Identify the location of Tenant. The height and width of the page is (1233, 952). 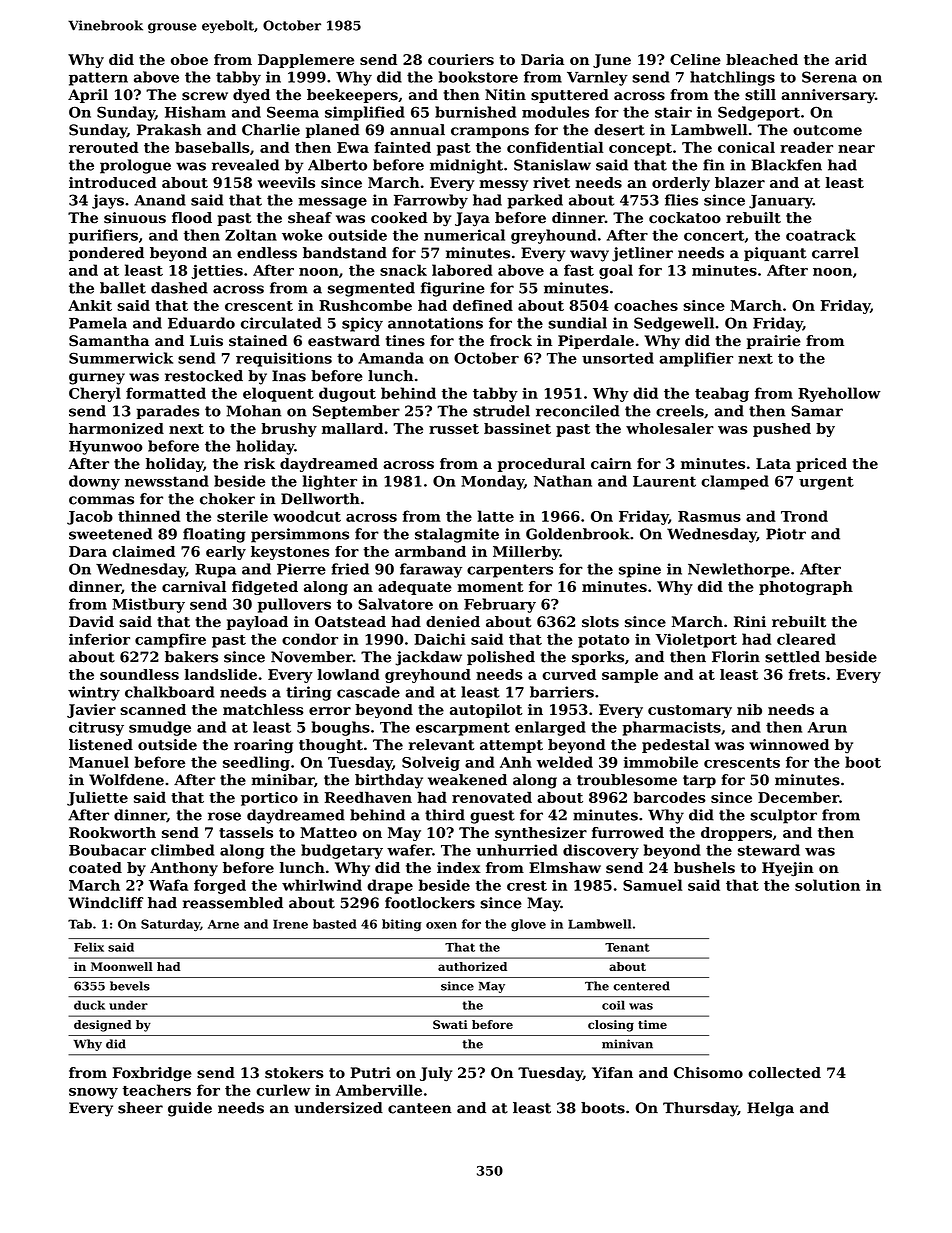
(627, 947).
